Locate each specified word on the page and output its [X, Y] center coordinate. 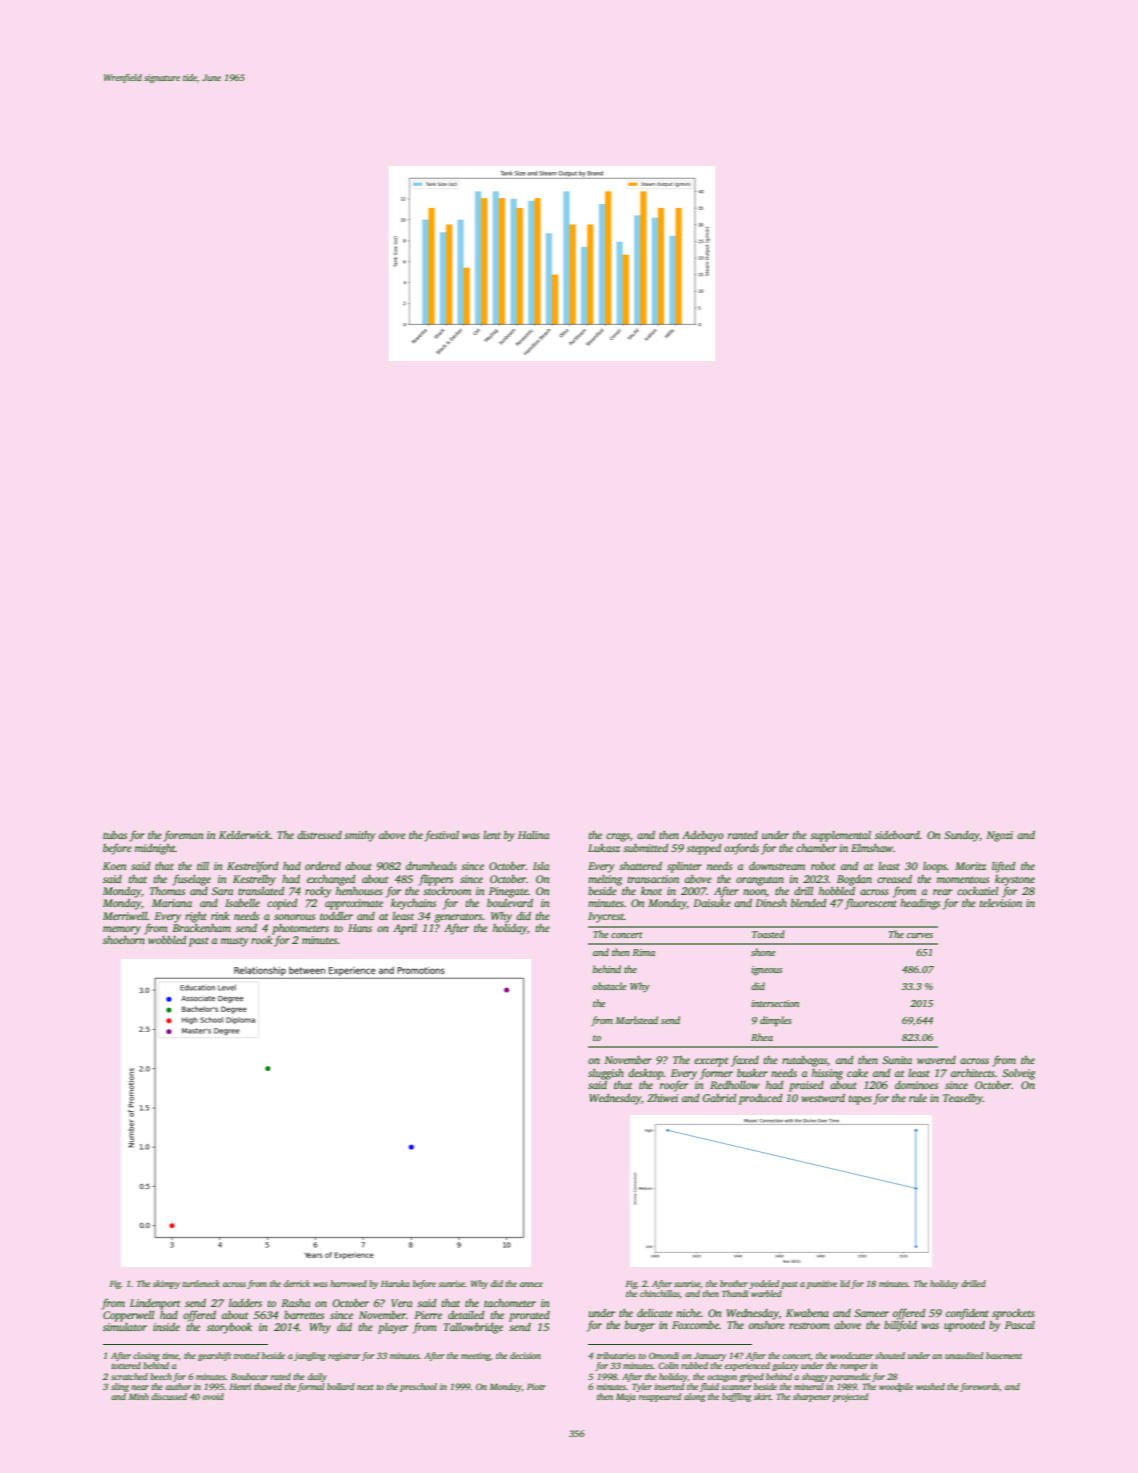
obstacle [609, 986]
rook [262, 940]
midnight [155, 849]
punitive [821, 1284]
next [365, 1387]
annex [531, 1284]
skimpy [166, 1284]
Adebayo [703, 836]
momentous [963, 879]
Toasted [768, 934]
